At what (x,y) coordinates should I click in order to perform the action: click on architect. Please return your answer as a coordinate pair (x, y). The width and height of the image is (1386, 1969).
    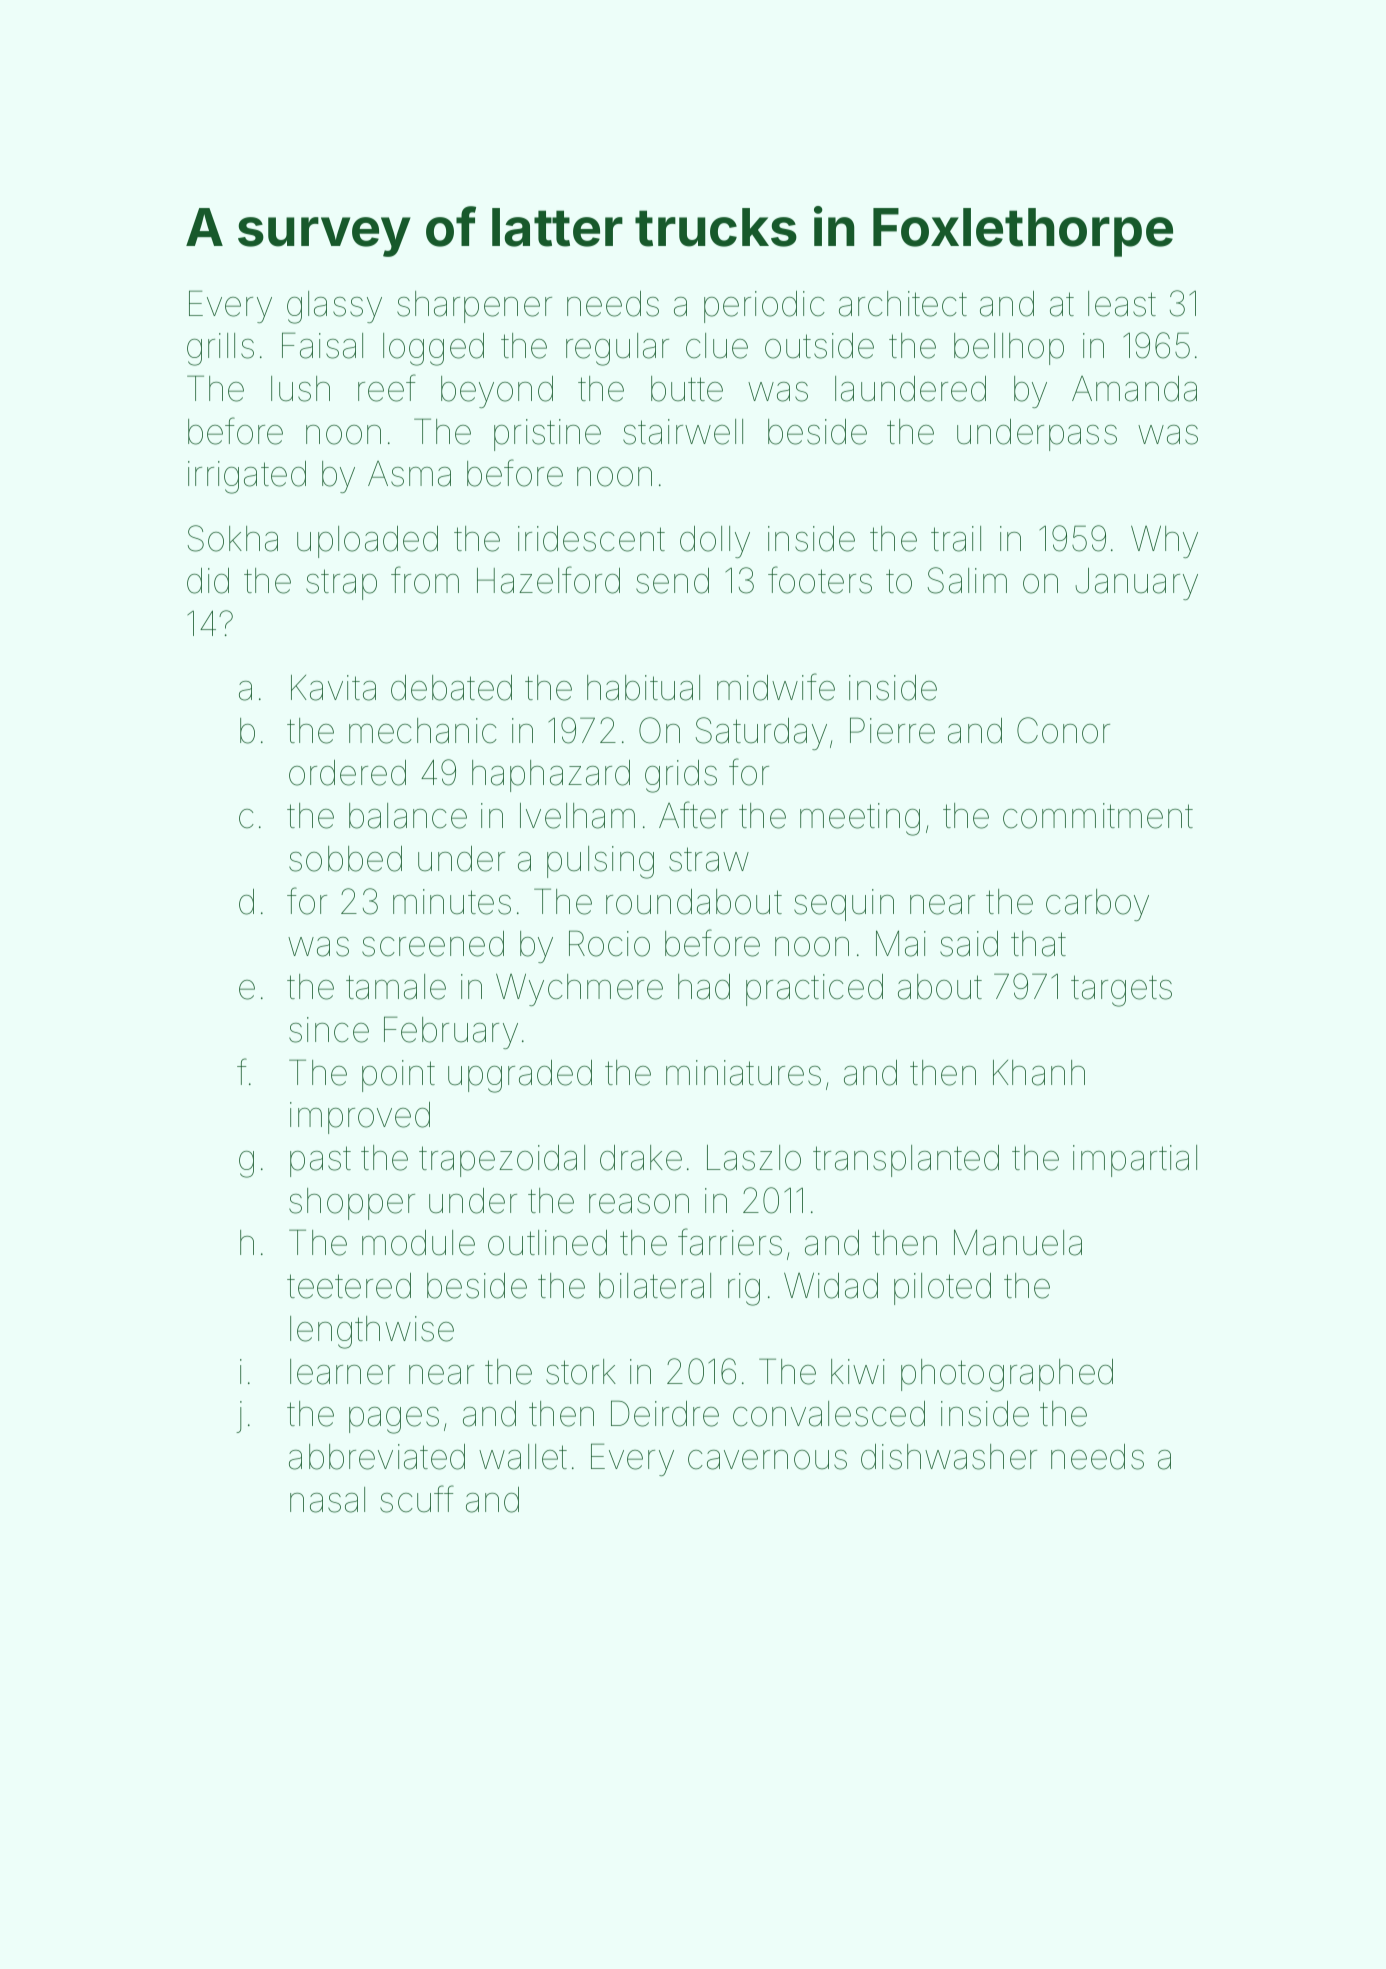
    Looking at the image, I should click on (903, 304).
